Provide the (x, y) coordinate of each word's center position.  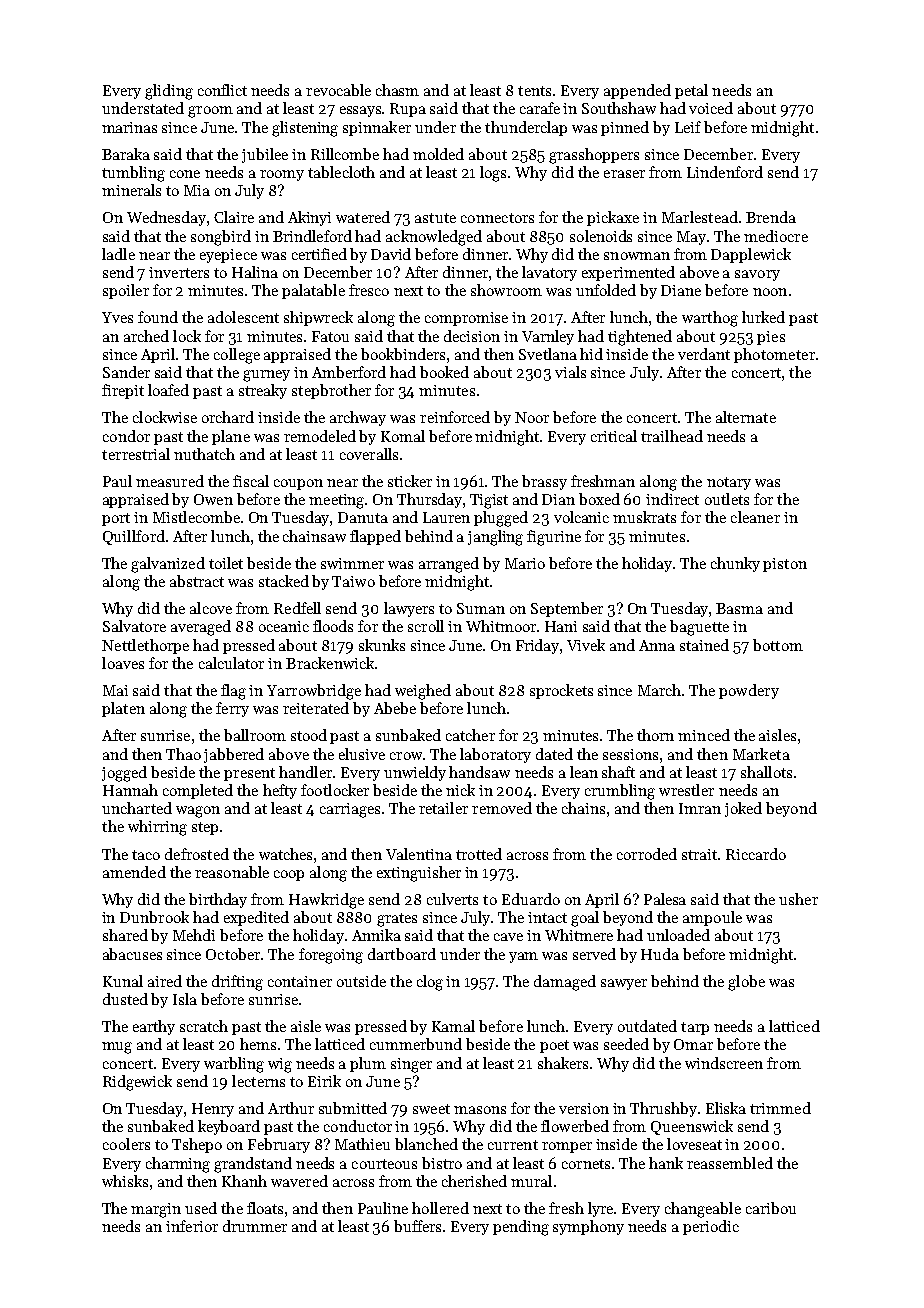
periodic (711, 1227)
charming (178, 1165)
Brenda (771, 217)
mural (531, 1181)
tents (534, 91)
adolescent (243, 317)
